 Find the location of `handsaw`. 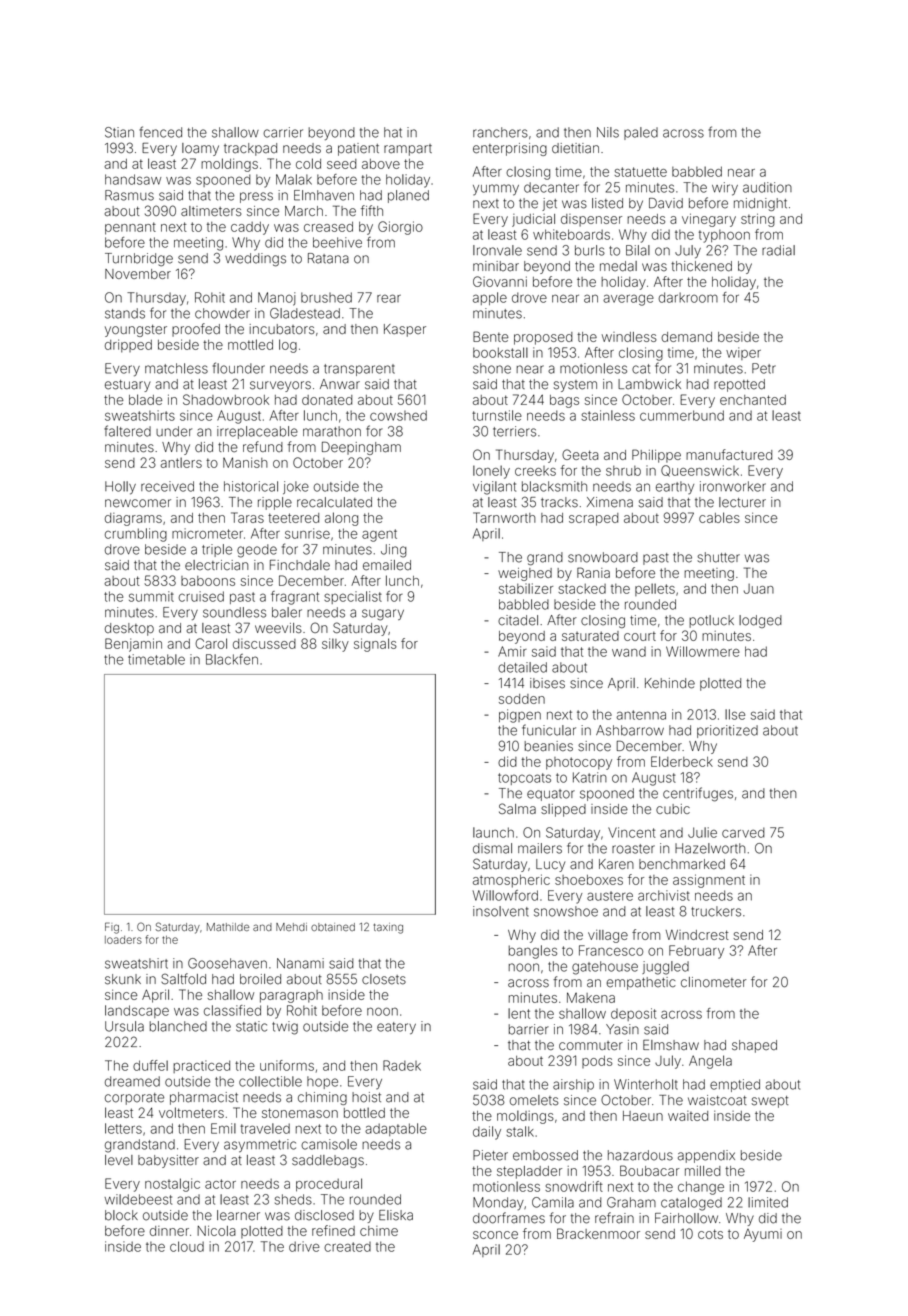

handsaw is located at coordinates (133, 179).
